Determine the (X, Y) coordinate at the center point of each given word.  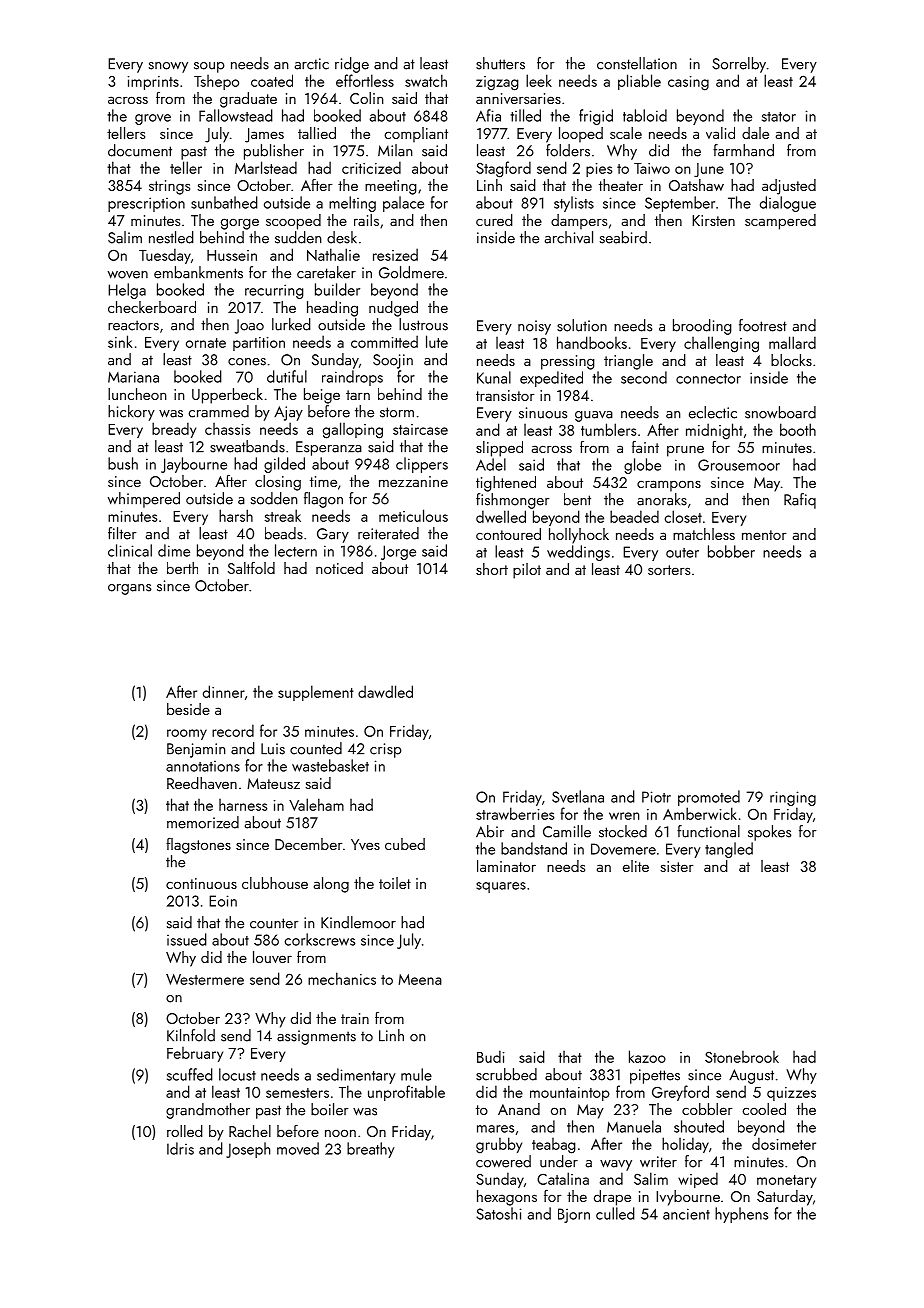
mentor (764, 535)
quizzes (791, 1094)
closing (278, 483)
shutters (500, 63)
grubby (499, 1145)
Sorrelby (739, 65)
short (492, 569)
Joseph (248, 1150)
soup (209, 67)
